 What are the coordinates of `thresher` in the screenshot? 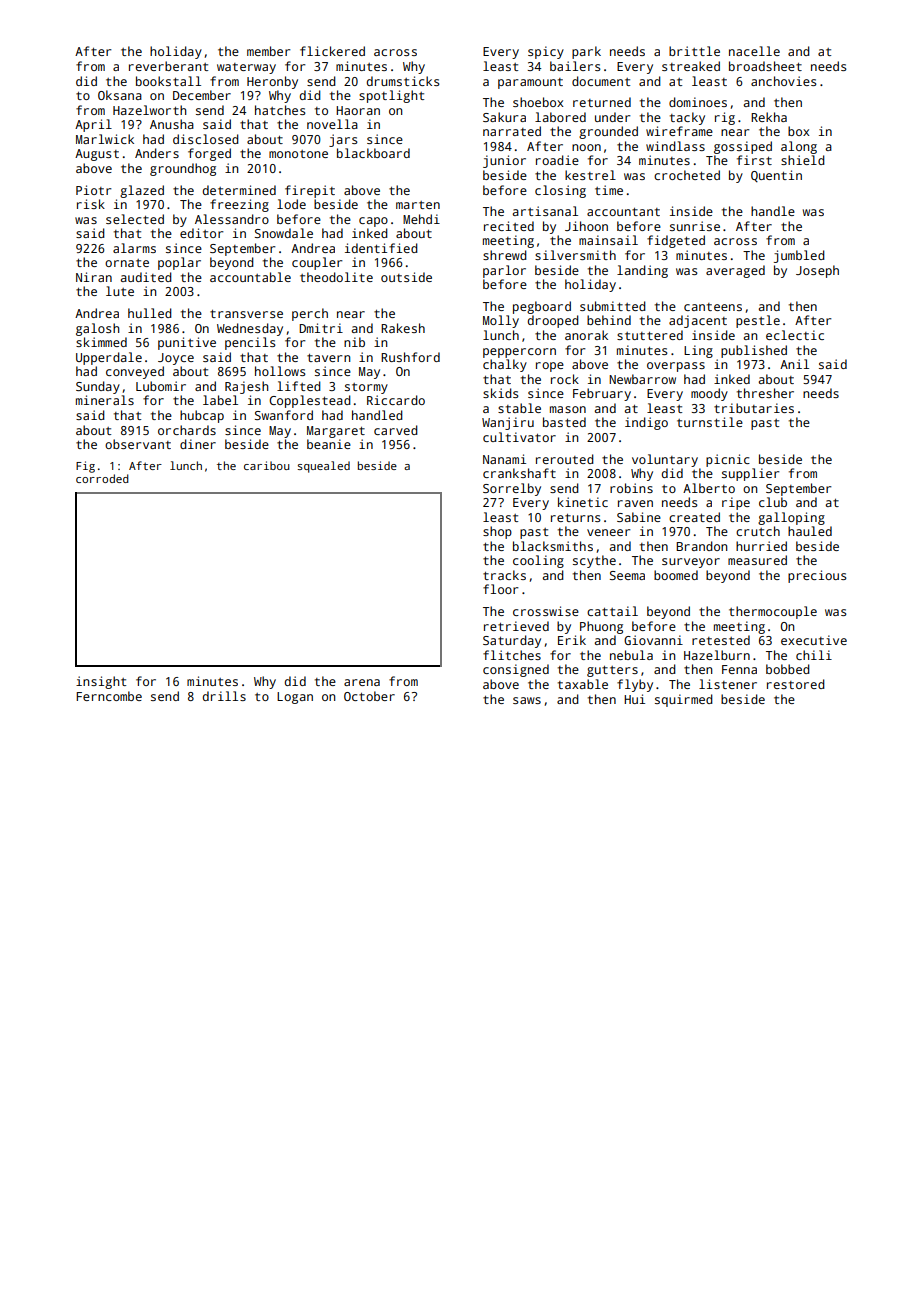 It's located at (765, 393).
